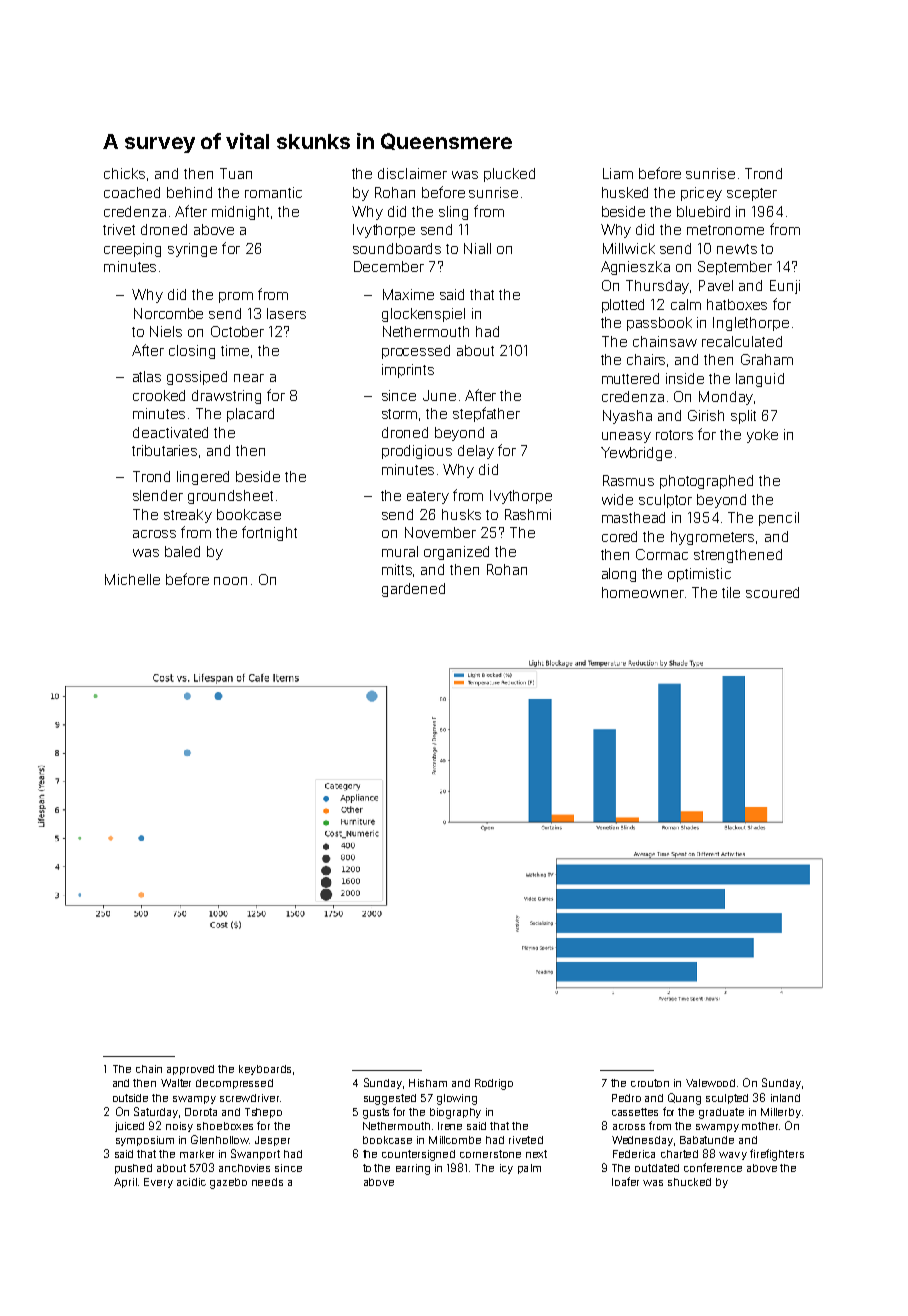 Image resolution: width=908 pixels, height=1316 pixels. I want to click on palm, so click(529, 1169).
